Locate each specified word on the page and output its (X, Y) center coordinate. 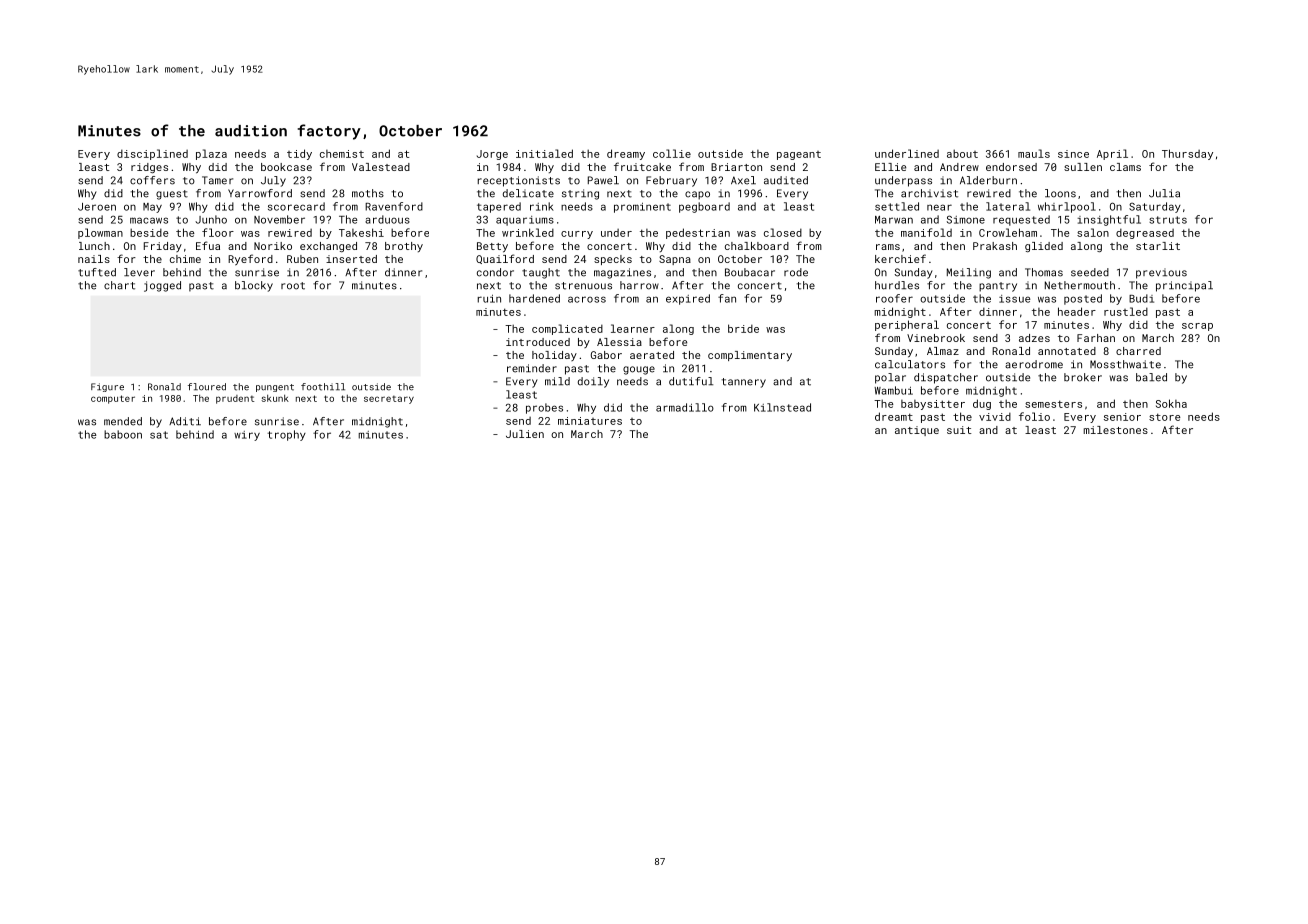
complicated (567, 329)
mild (557, 381)
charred (1138, 351)
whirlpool (1067, 207)
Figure (107, 387)
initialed (544, 153)
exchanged (328, 247)
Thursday (1187, 154)
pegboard (704, 207)
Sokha (1171, 403)
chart (119, 285)
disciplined (152, 154)
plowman (100, 233)
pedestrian (698, 233)
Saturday (1155, 207)
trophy (286, 435)
